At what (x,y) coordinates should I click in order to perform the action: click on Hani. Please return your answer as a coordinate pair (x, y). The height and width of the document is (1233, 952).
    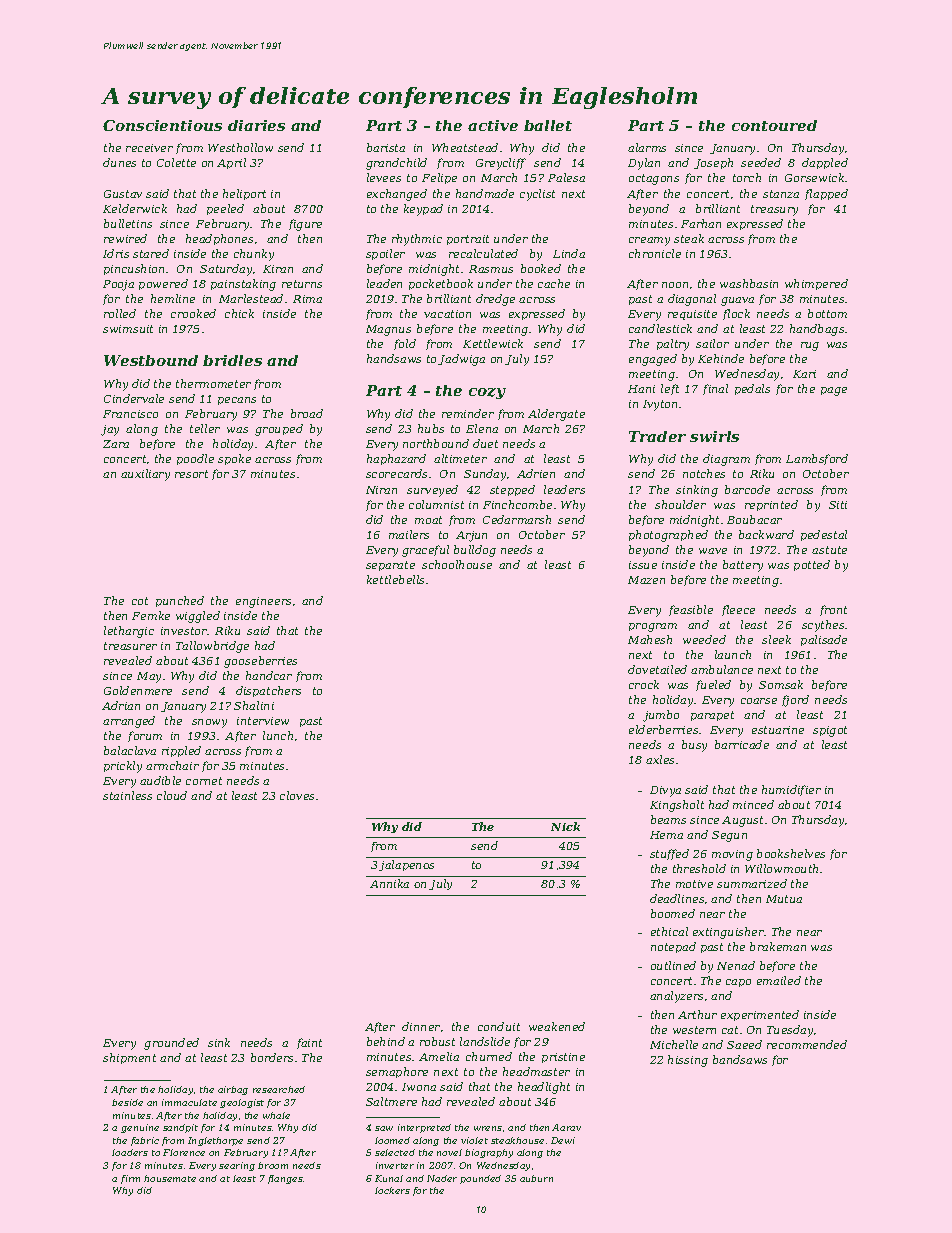
    Looking at the image, I should click on (641, 389).
